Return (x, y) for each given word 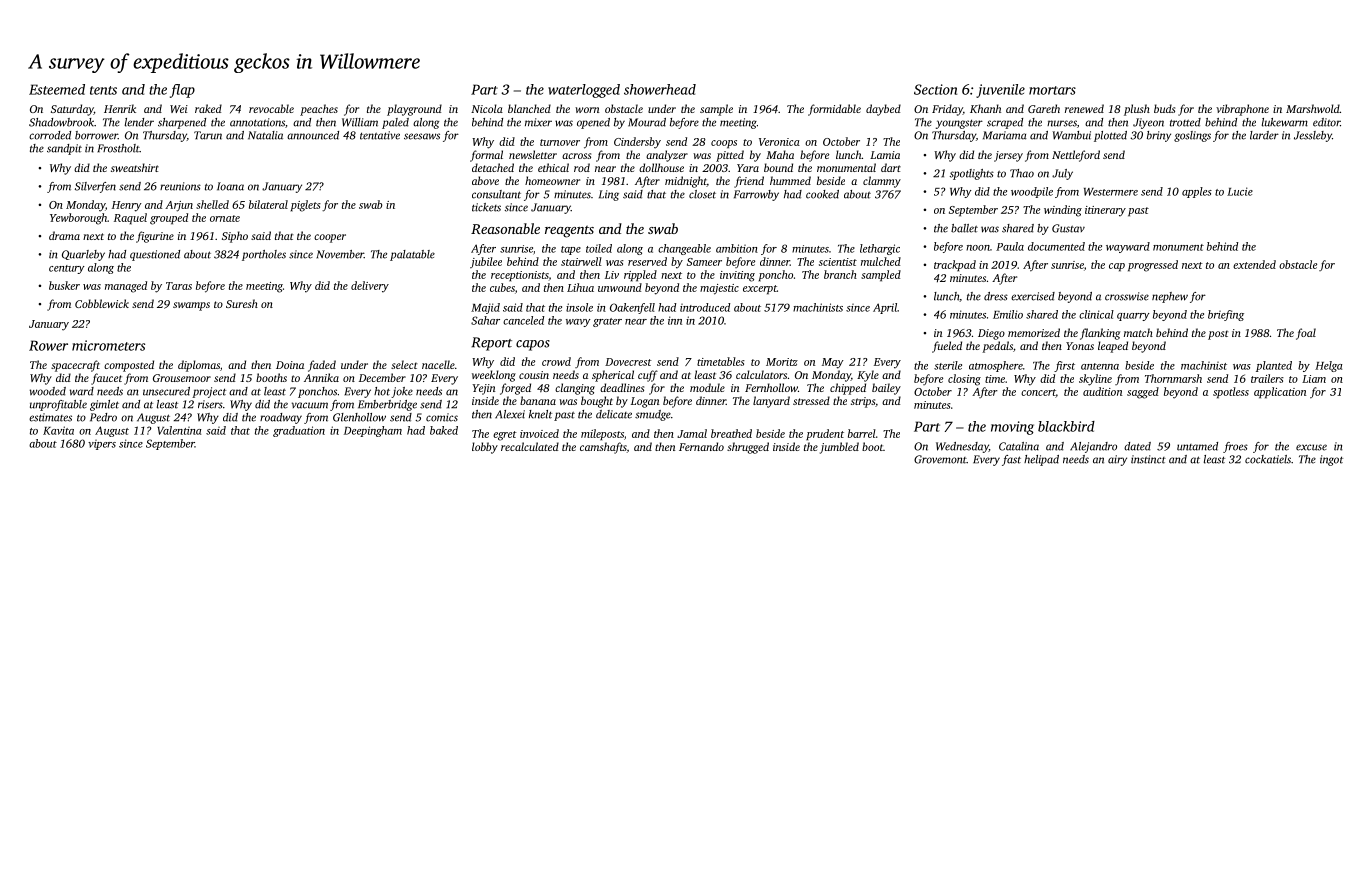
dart (891, 167)
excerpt (760, 290)
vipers (102, 445)
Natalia (265, 135)
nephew (1170, 297)
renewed (1084, 108)
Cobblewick (102, 303)
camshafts (603, 448)
